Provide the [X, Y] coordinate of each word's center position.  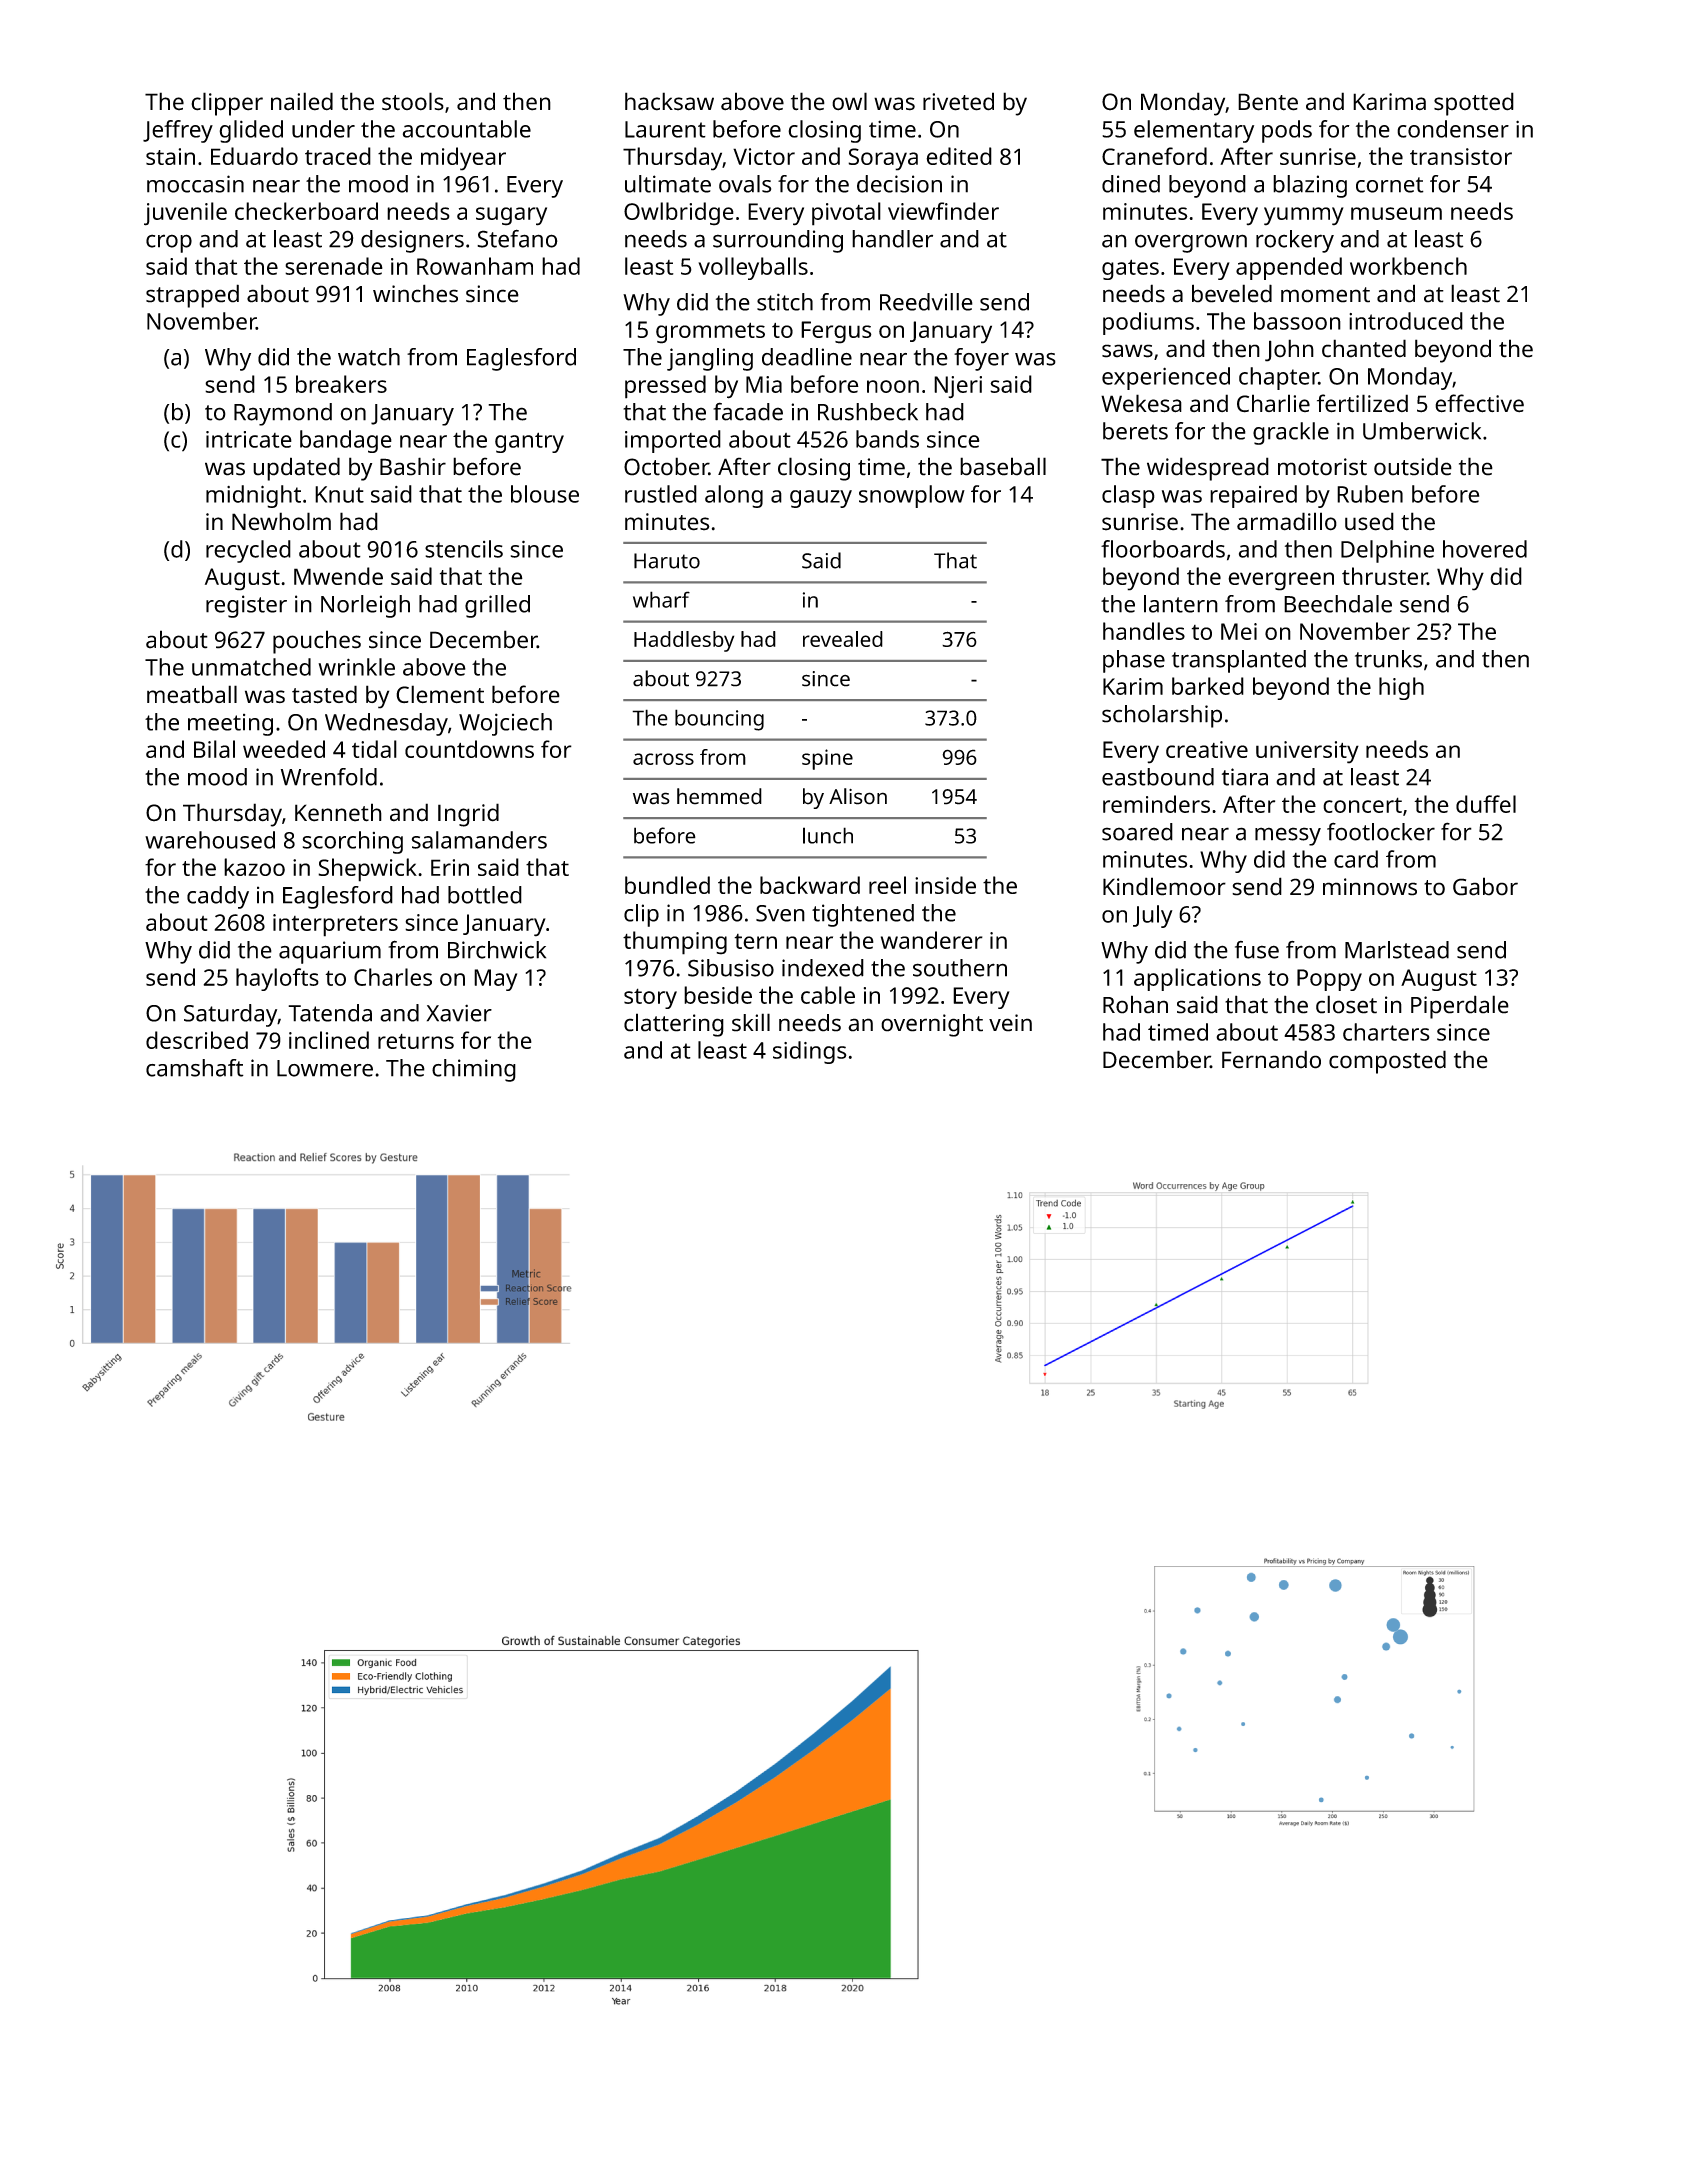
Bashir [413, 466]
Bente [1268, 102]
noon [893, 386]
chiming [474, 1070]
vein [1010, 1023]
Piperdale [1460, 1007]
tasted [324, 694]
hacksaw [669, 101]
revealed [843, 639]
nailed [302, 101]
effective [1479, 403]
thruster [1384, 576]
